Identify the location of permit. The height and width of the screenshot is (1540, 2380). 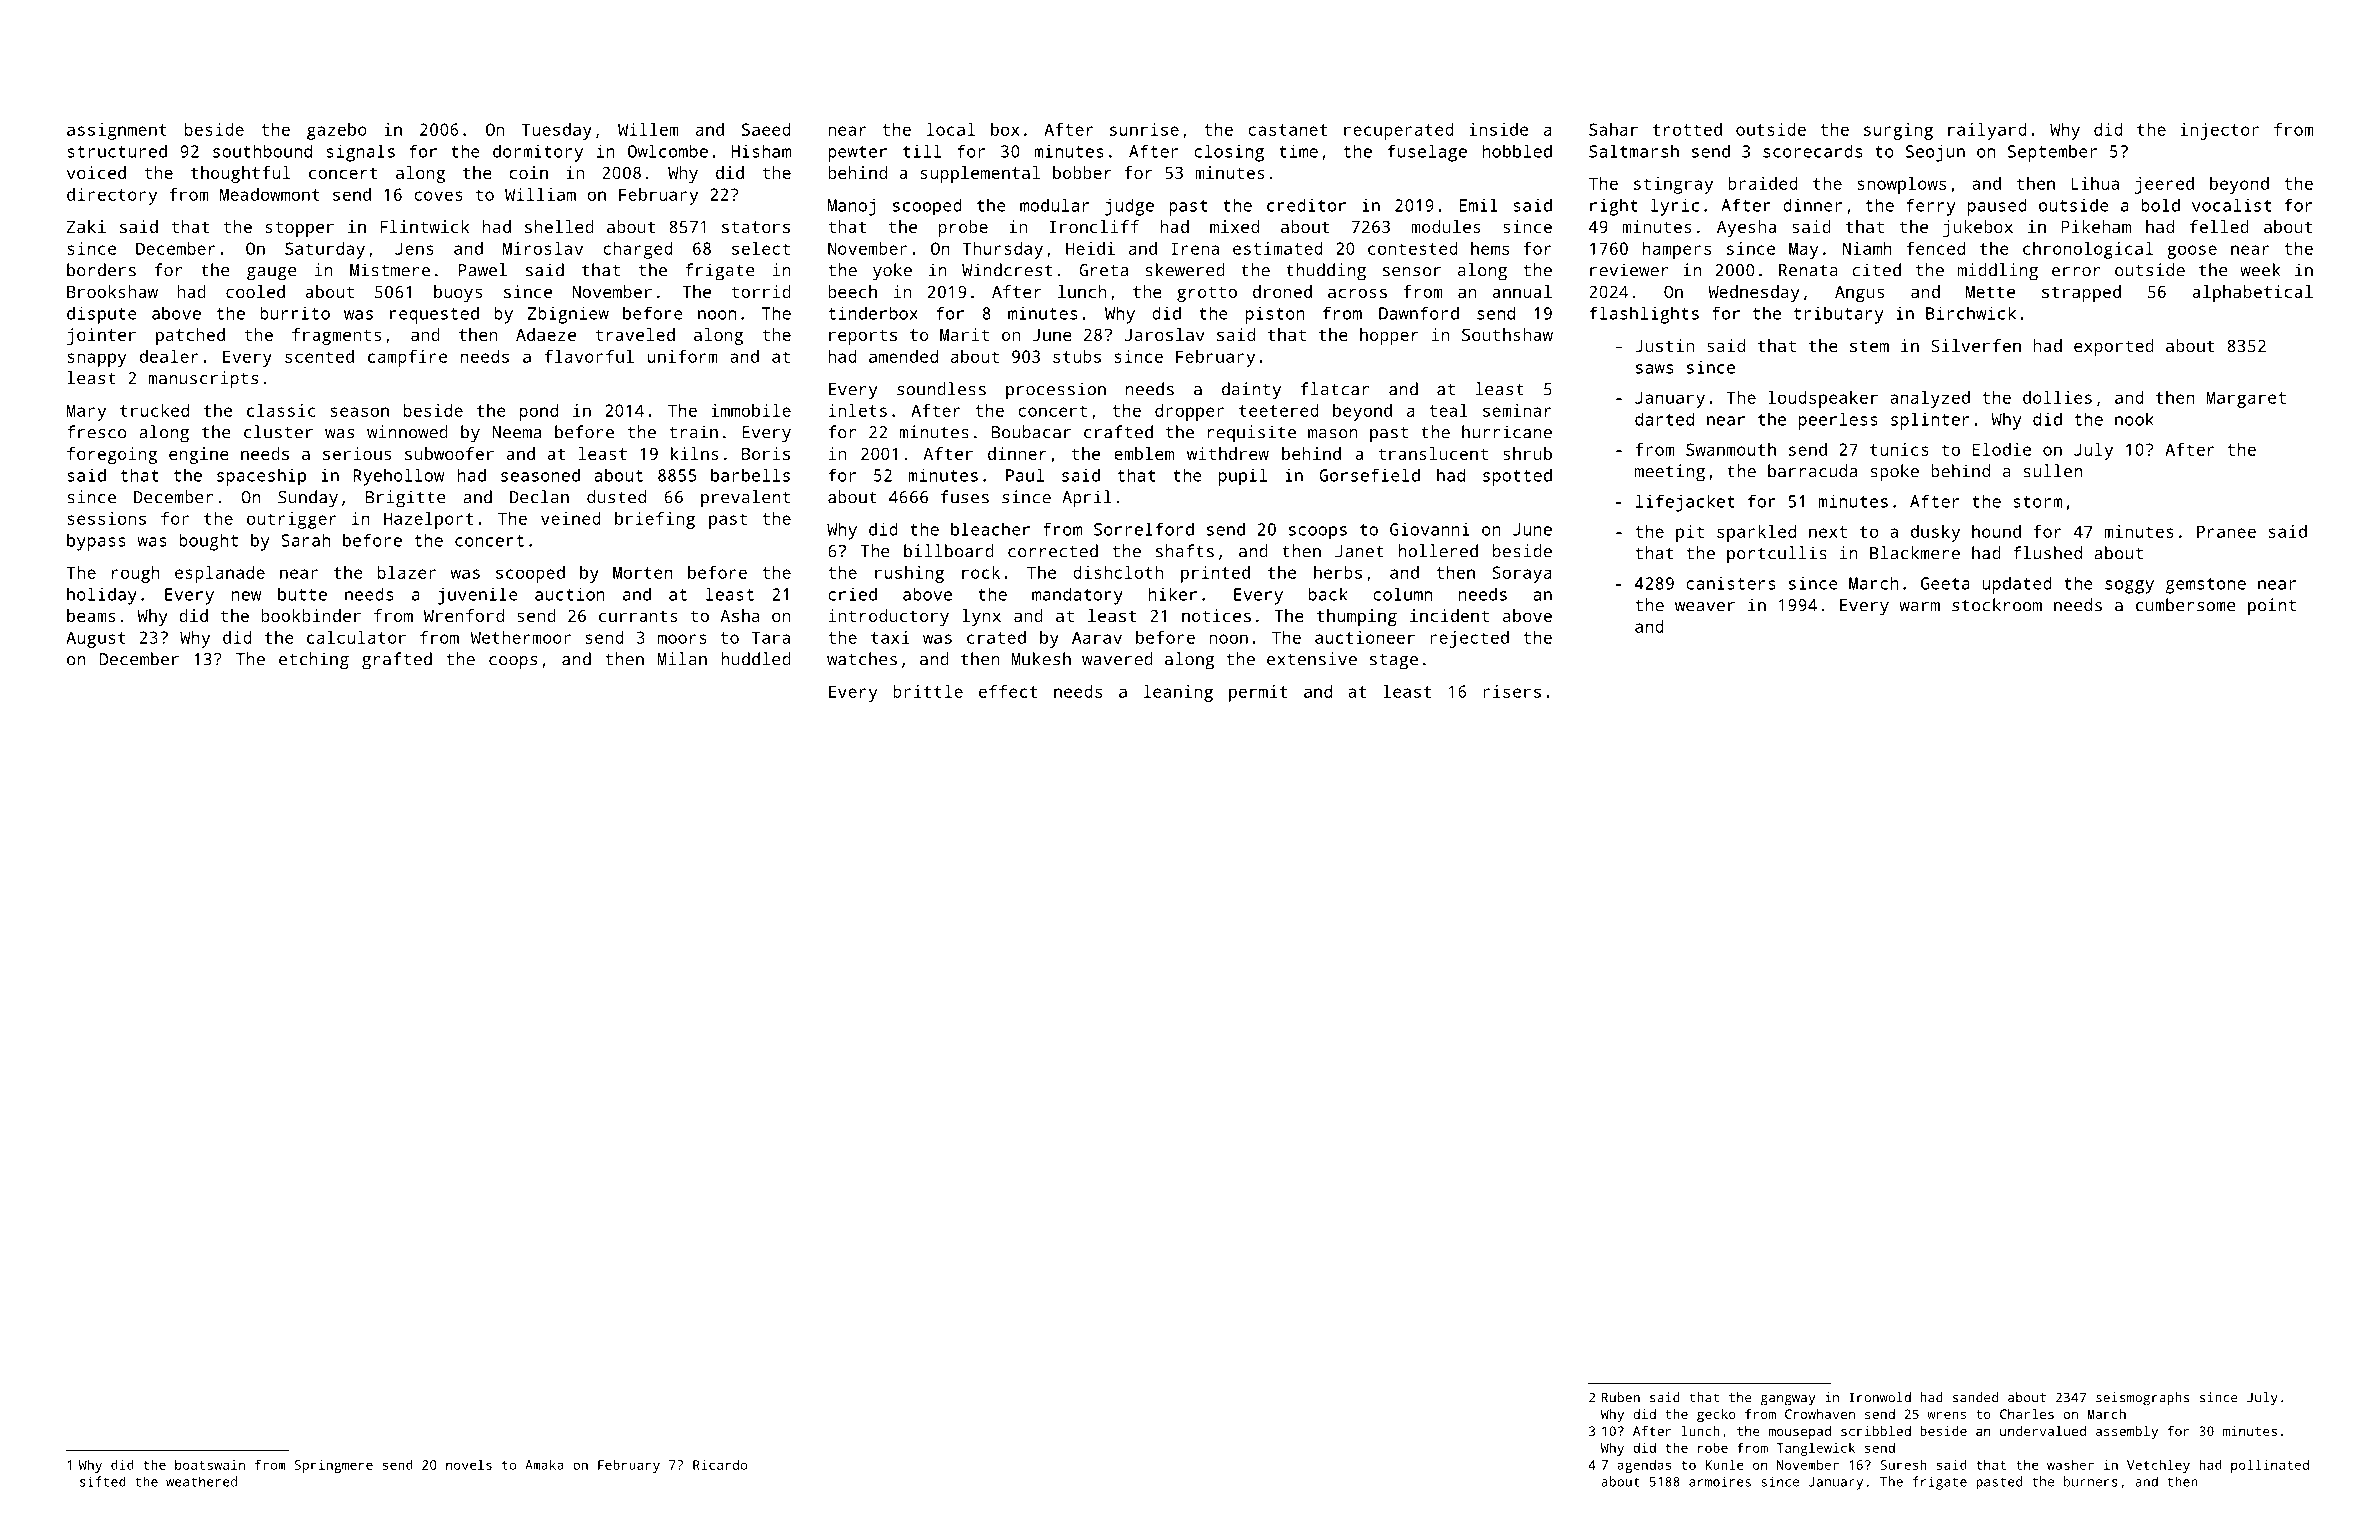
(1258, 693).
